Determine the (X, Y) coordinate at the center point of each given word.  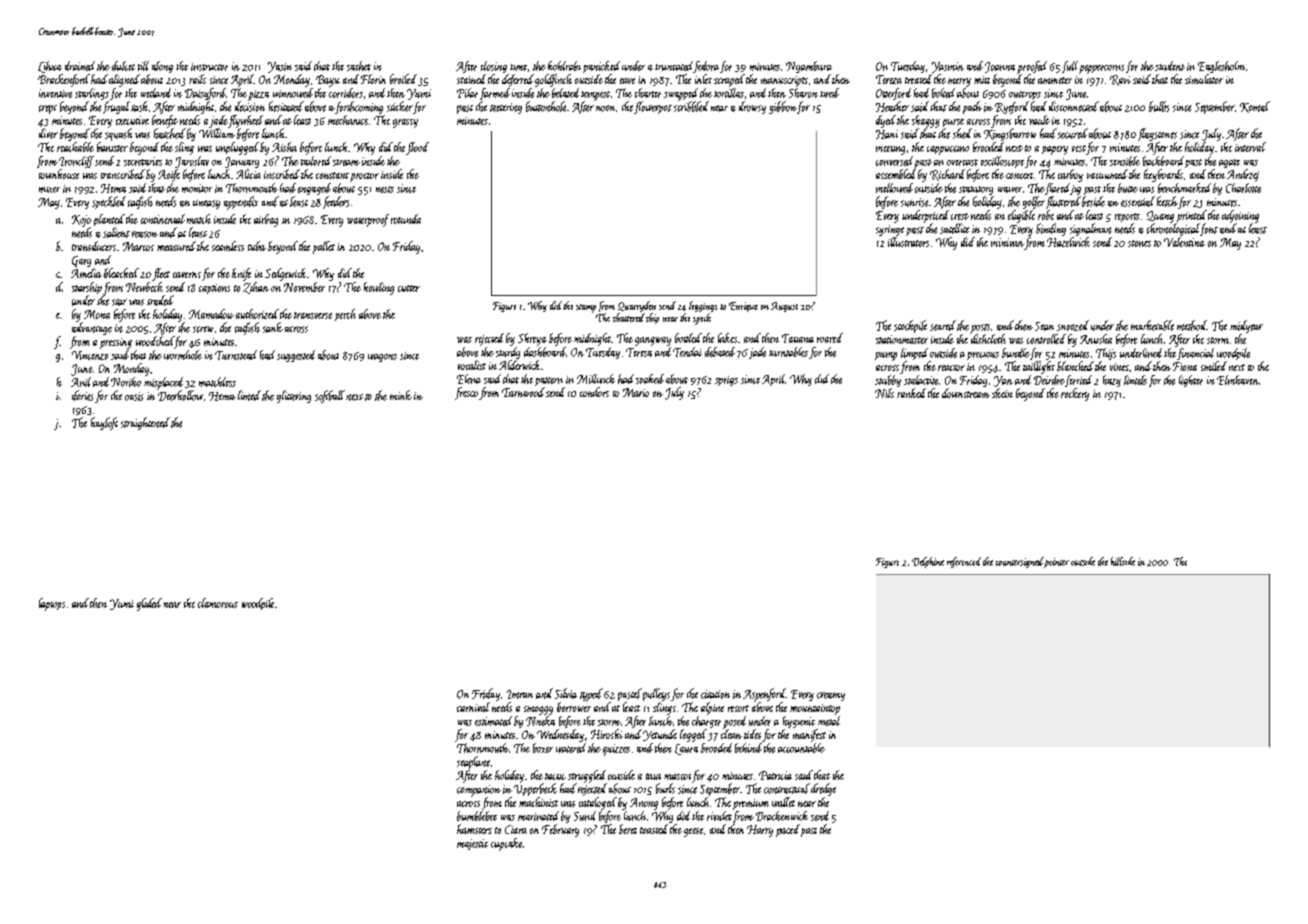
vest (1079, 148)
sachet (359, 66)
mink (401, 395)
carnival (473, 707)
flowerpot (653, 107)
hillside (1123, 561)
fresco (466, 393)
